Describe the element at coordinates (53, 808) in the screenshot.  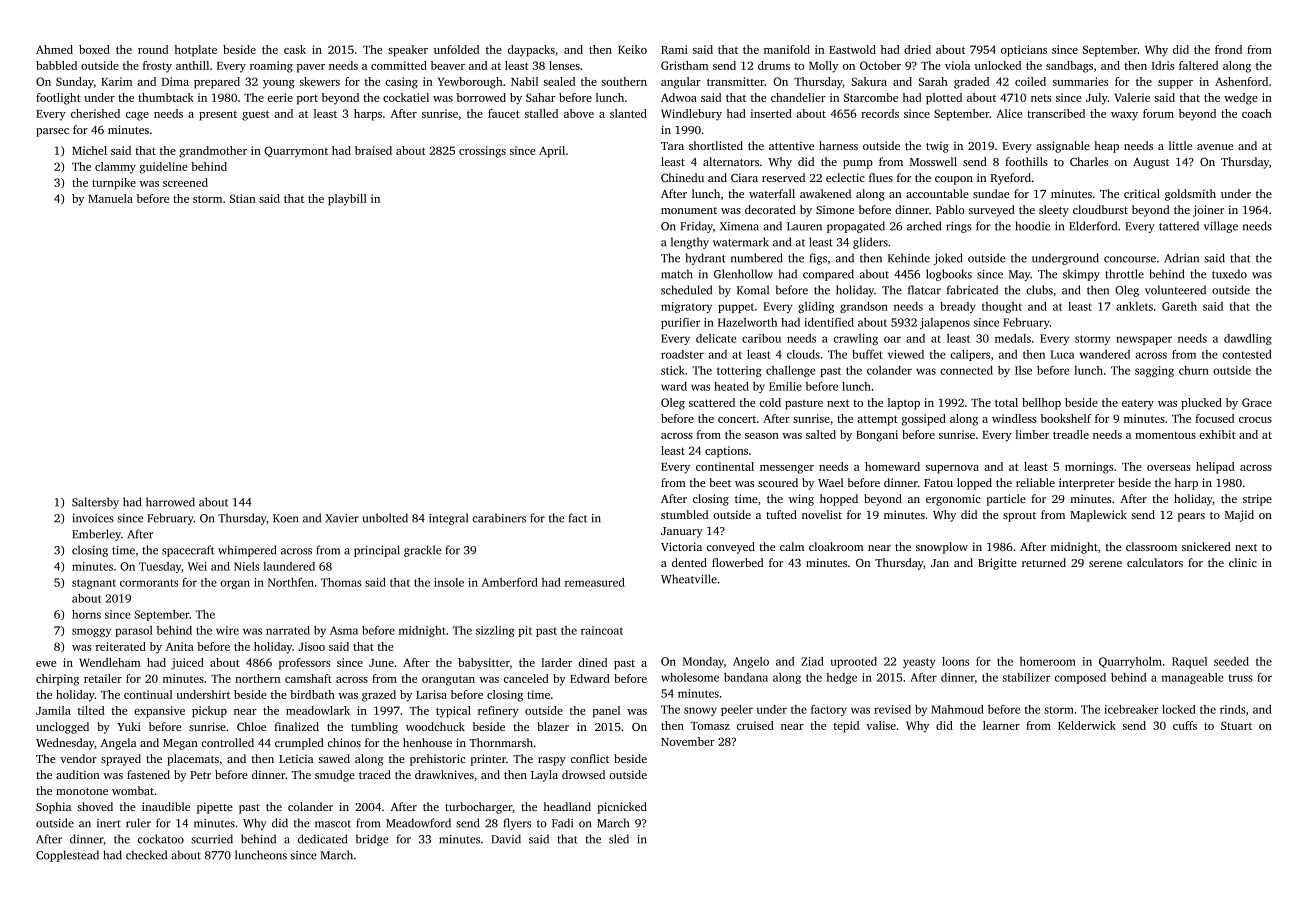
I see `Sophia` at that location.
